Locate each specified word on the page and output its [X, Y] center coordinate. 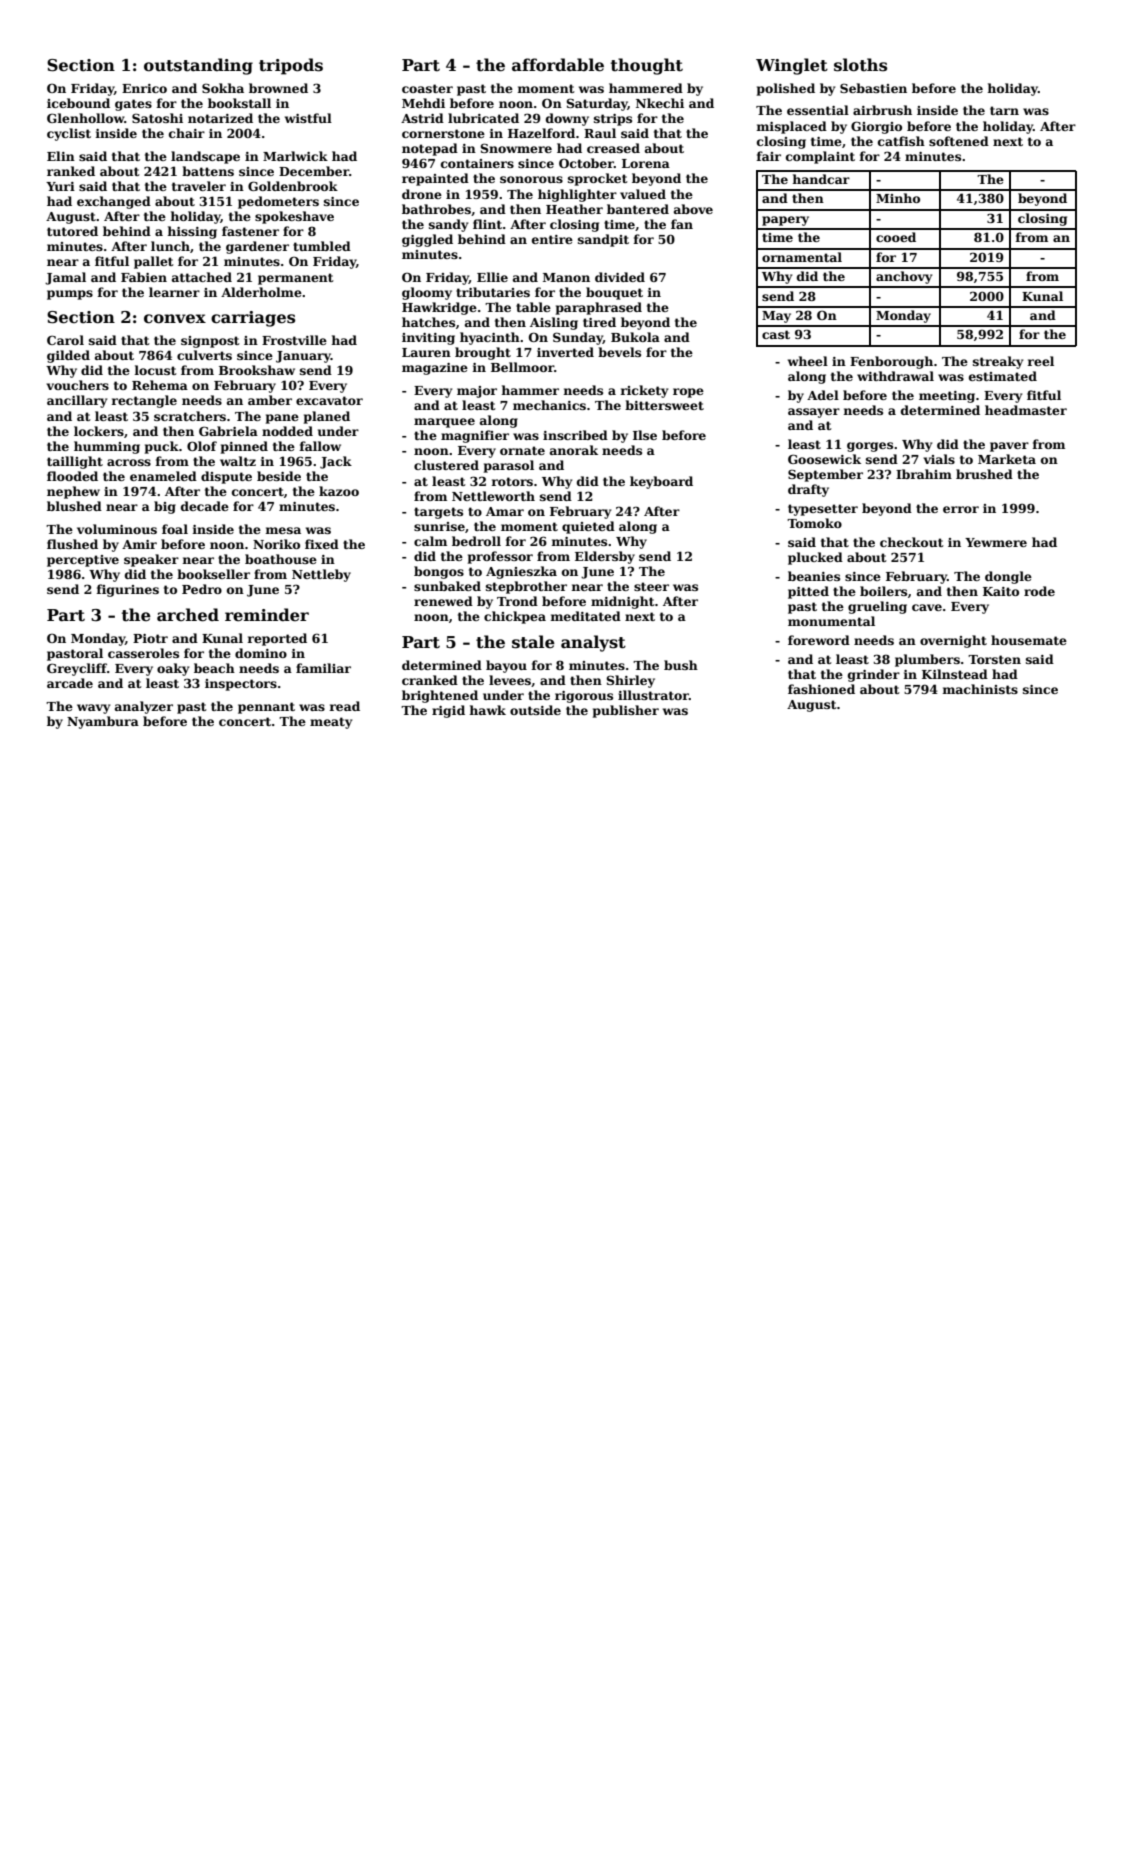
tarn [1004, 110]
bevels [619, 352]
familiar [323, 668]
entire [552, 239]
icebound [78, 103]
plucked [815, 558]
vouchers [77, 385]
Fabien [144, 277]
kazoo [339, 491]
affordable [558, 65]
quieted [588, 527]
